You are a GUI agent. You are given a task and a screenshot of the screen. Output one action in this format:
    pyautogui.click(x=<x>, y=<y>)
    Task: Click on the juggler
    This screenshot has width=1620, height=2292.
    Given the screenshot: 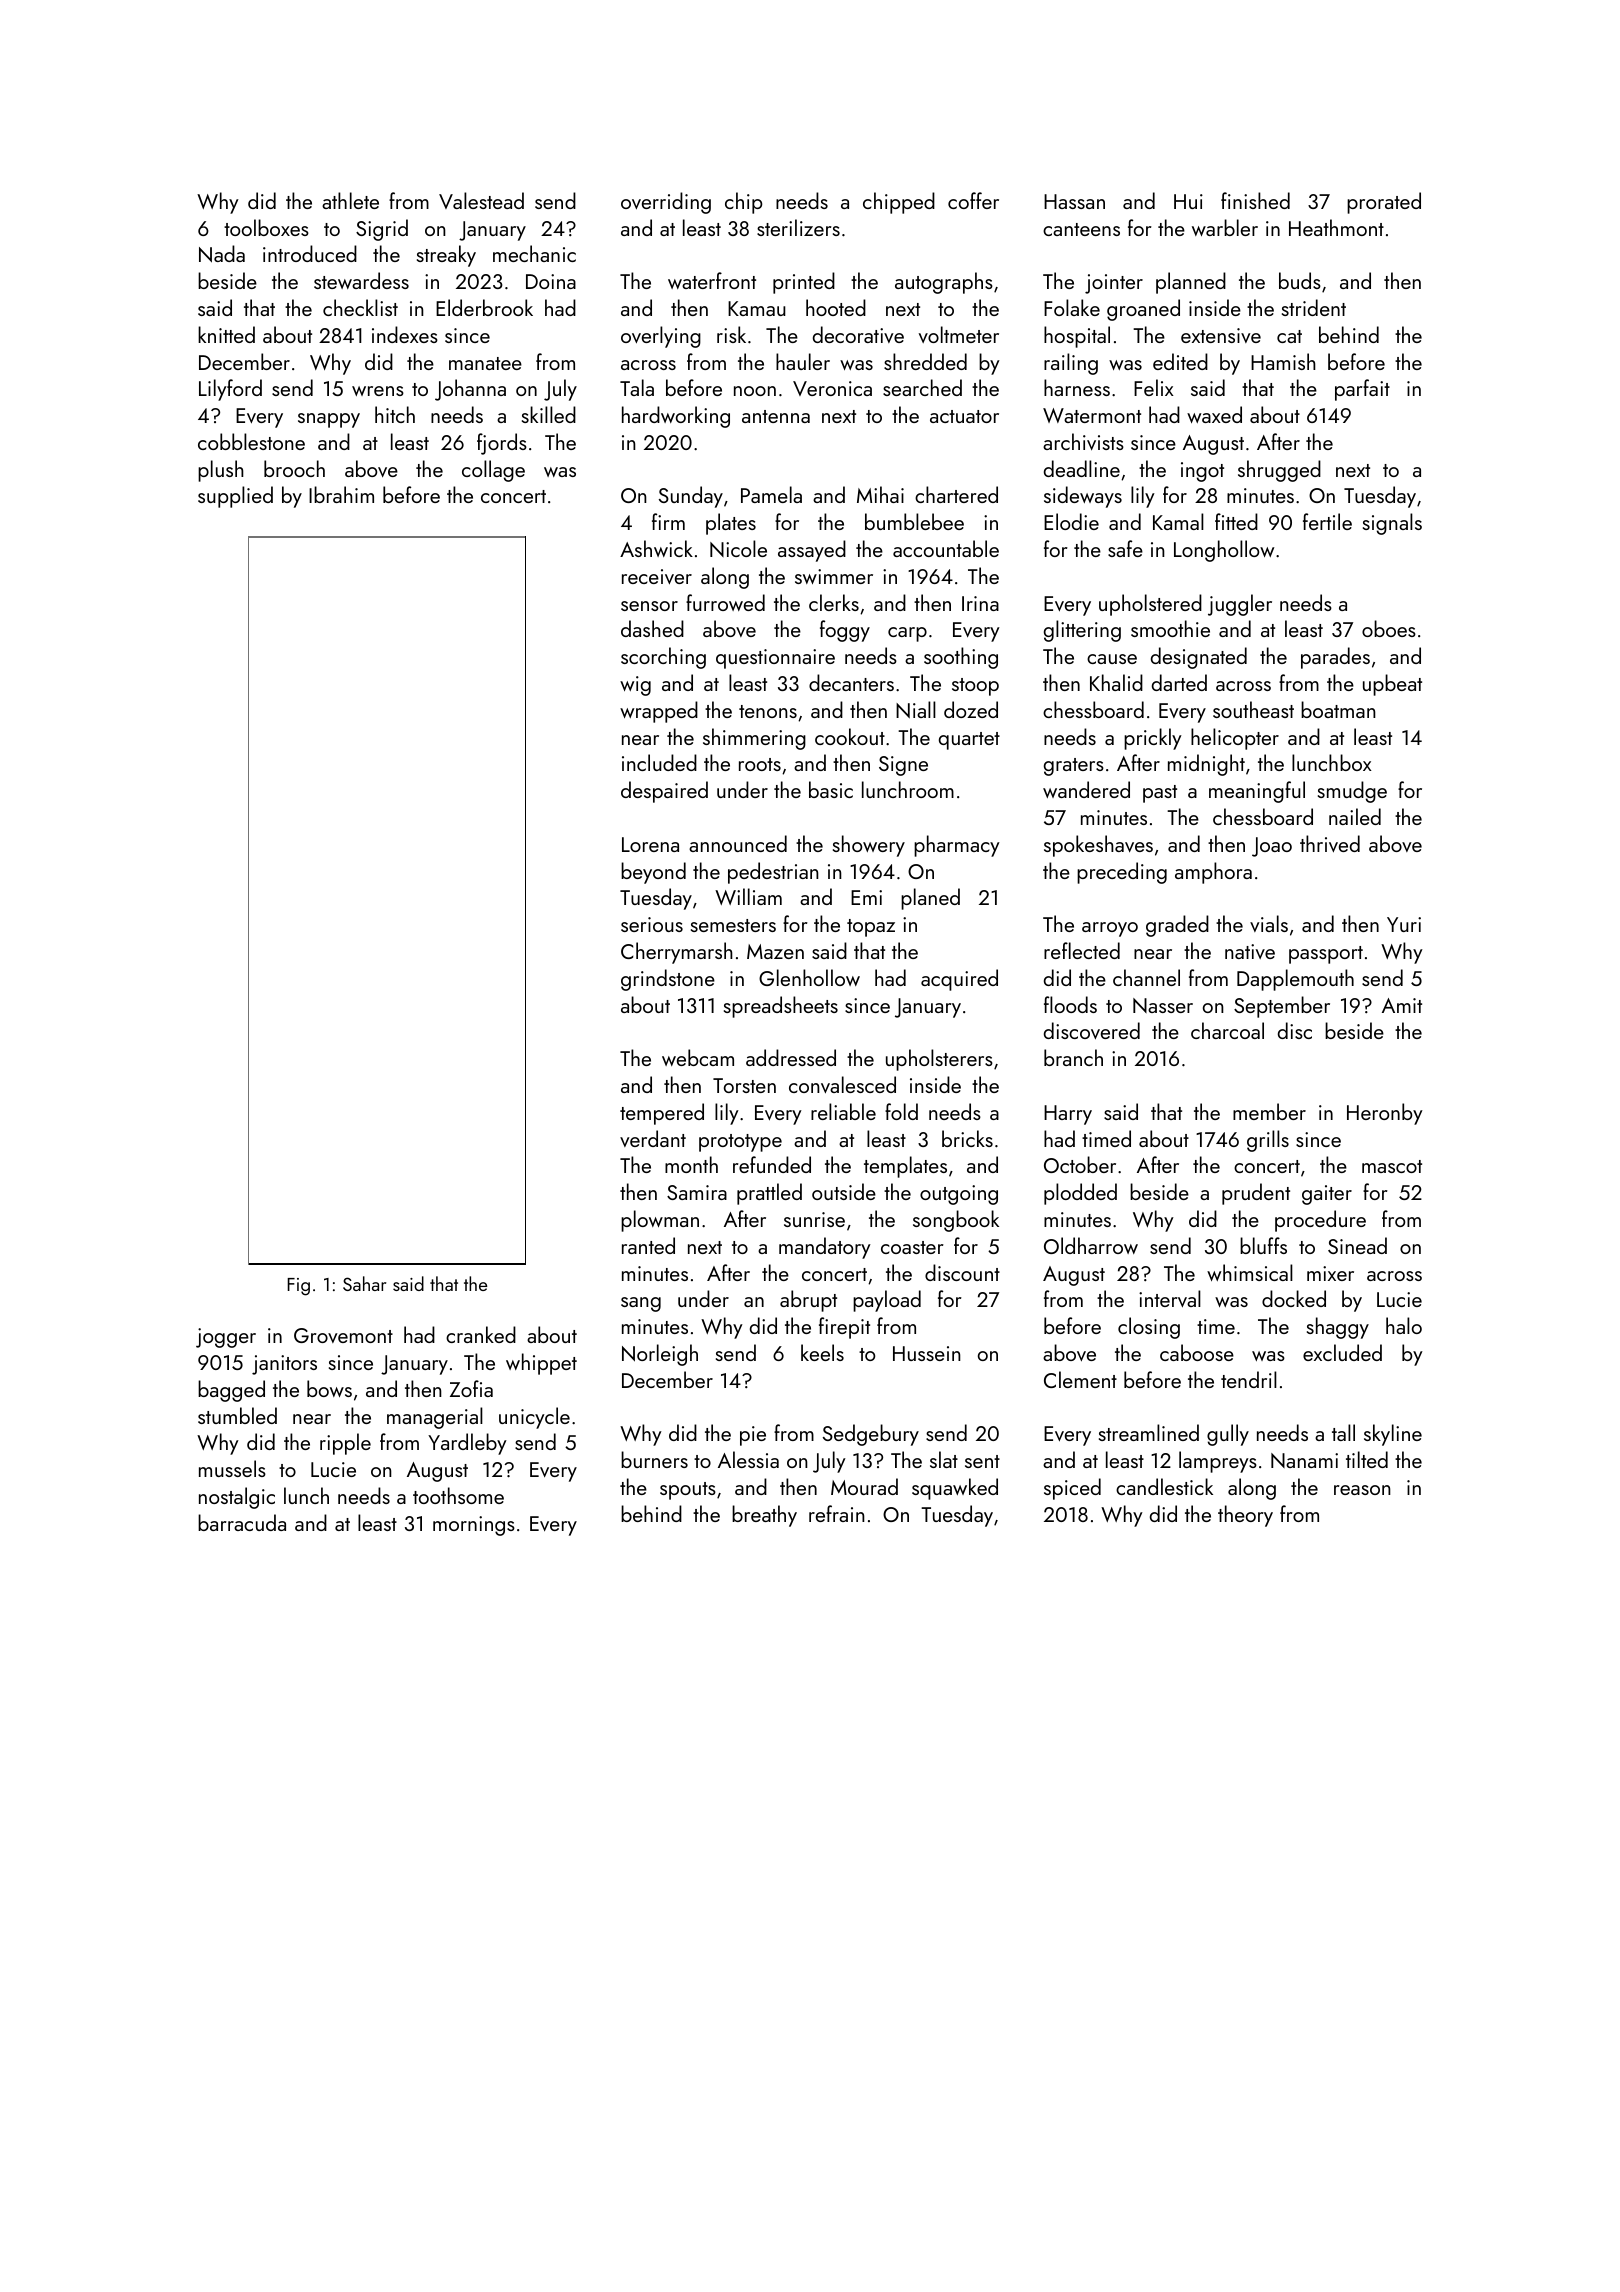 What is the action you would take?
    pyautogui.click(x=1240, y=605)
